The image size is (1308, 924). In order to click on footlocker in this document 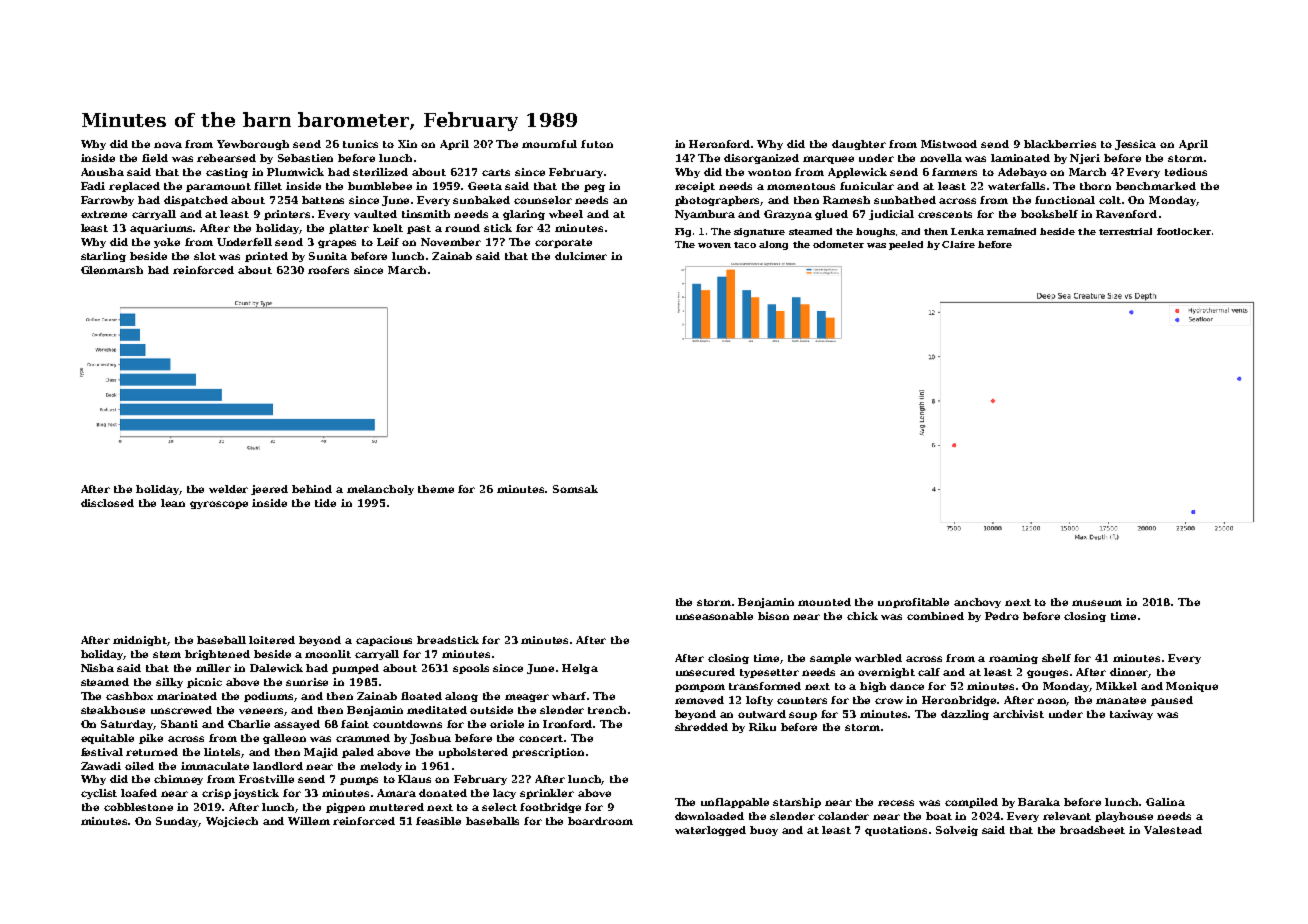, I will do `click(1184, 231)`.
